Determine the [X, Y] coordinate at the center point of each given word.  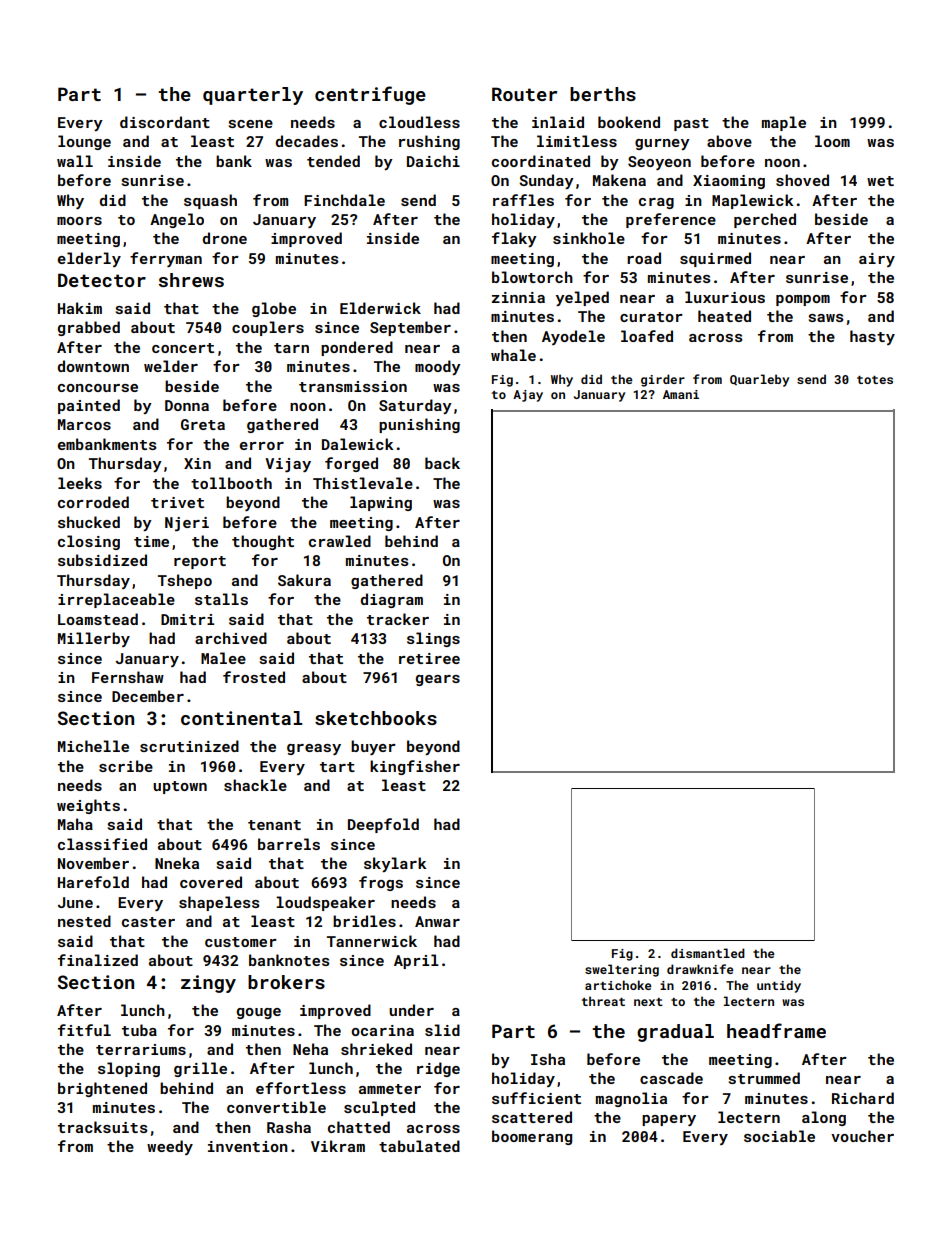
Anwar [437, 921]
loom [832, 141]
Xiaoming [729, 182]
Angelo [177, 220]
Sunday [546, 181]
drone [225, 238]
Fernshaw [128, 677]
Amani [681, 394]
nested [84, 921]
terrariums [141, 1049]
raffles [523, 200]
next [648, 1002]
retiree [429, 658]
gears [438, 680]
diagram [392, 600]
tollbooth [231, 483]
